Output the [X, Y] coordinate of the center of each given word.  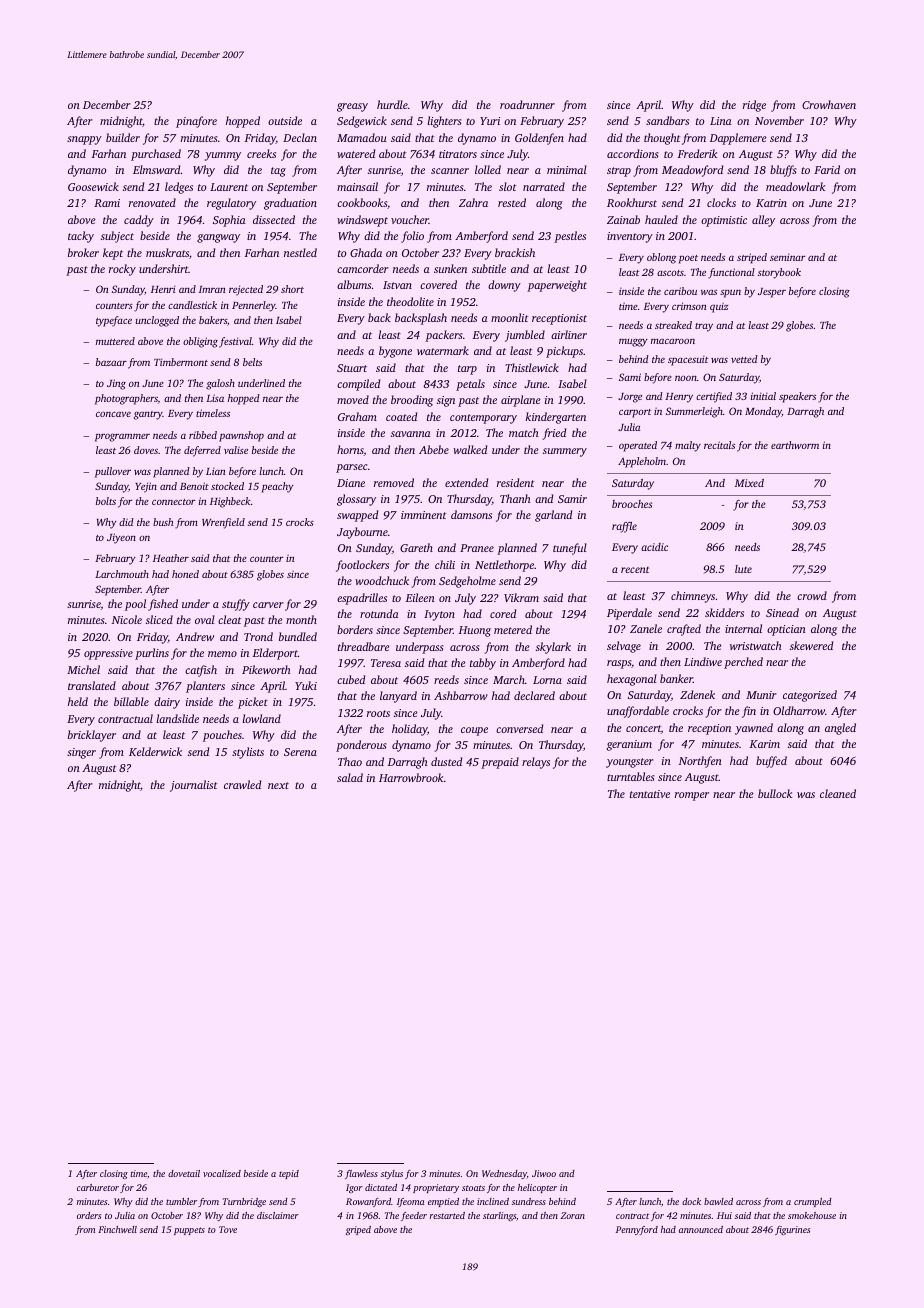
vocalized [222, 1173]
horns [350, 450]
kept [113, 254]
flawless [361, 1174]
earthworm [795, 445]
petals [470, 385]
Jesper [772, 293]
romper [692, 796]
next [278, 785]
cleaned [838, 793]
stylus [392, 1174]
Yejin [146, 487]
